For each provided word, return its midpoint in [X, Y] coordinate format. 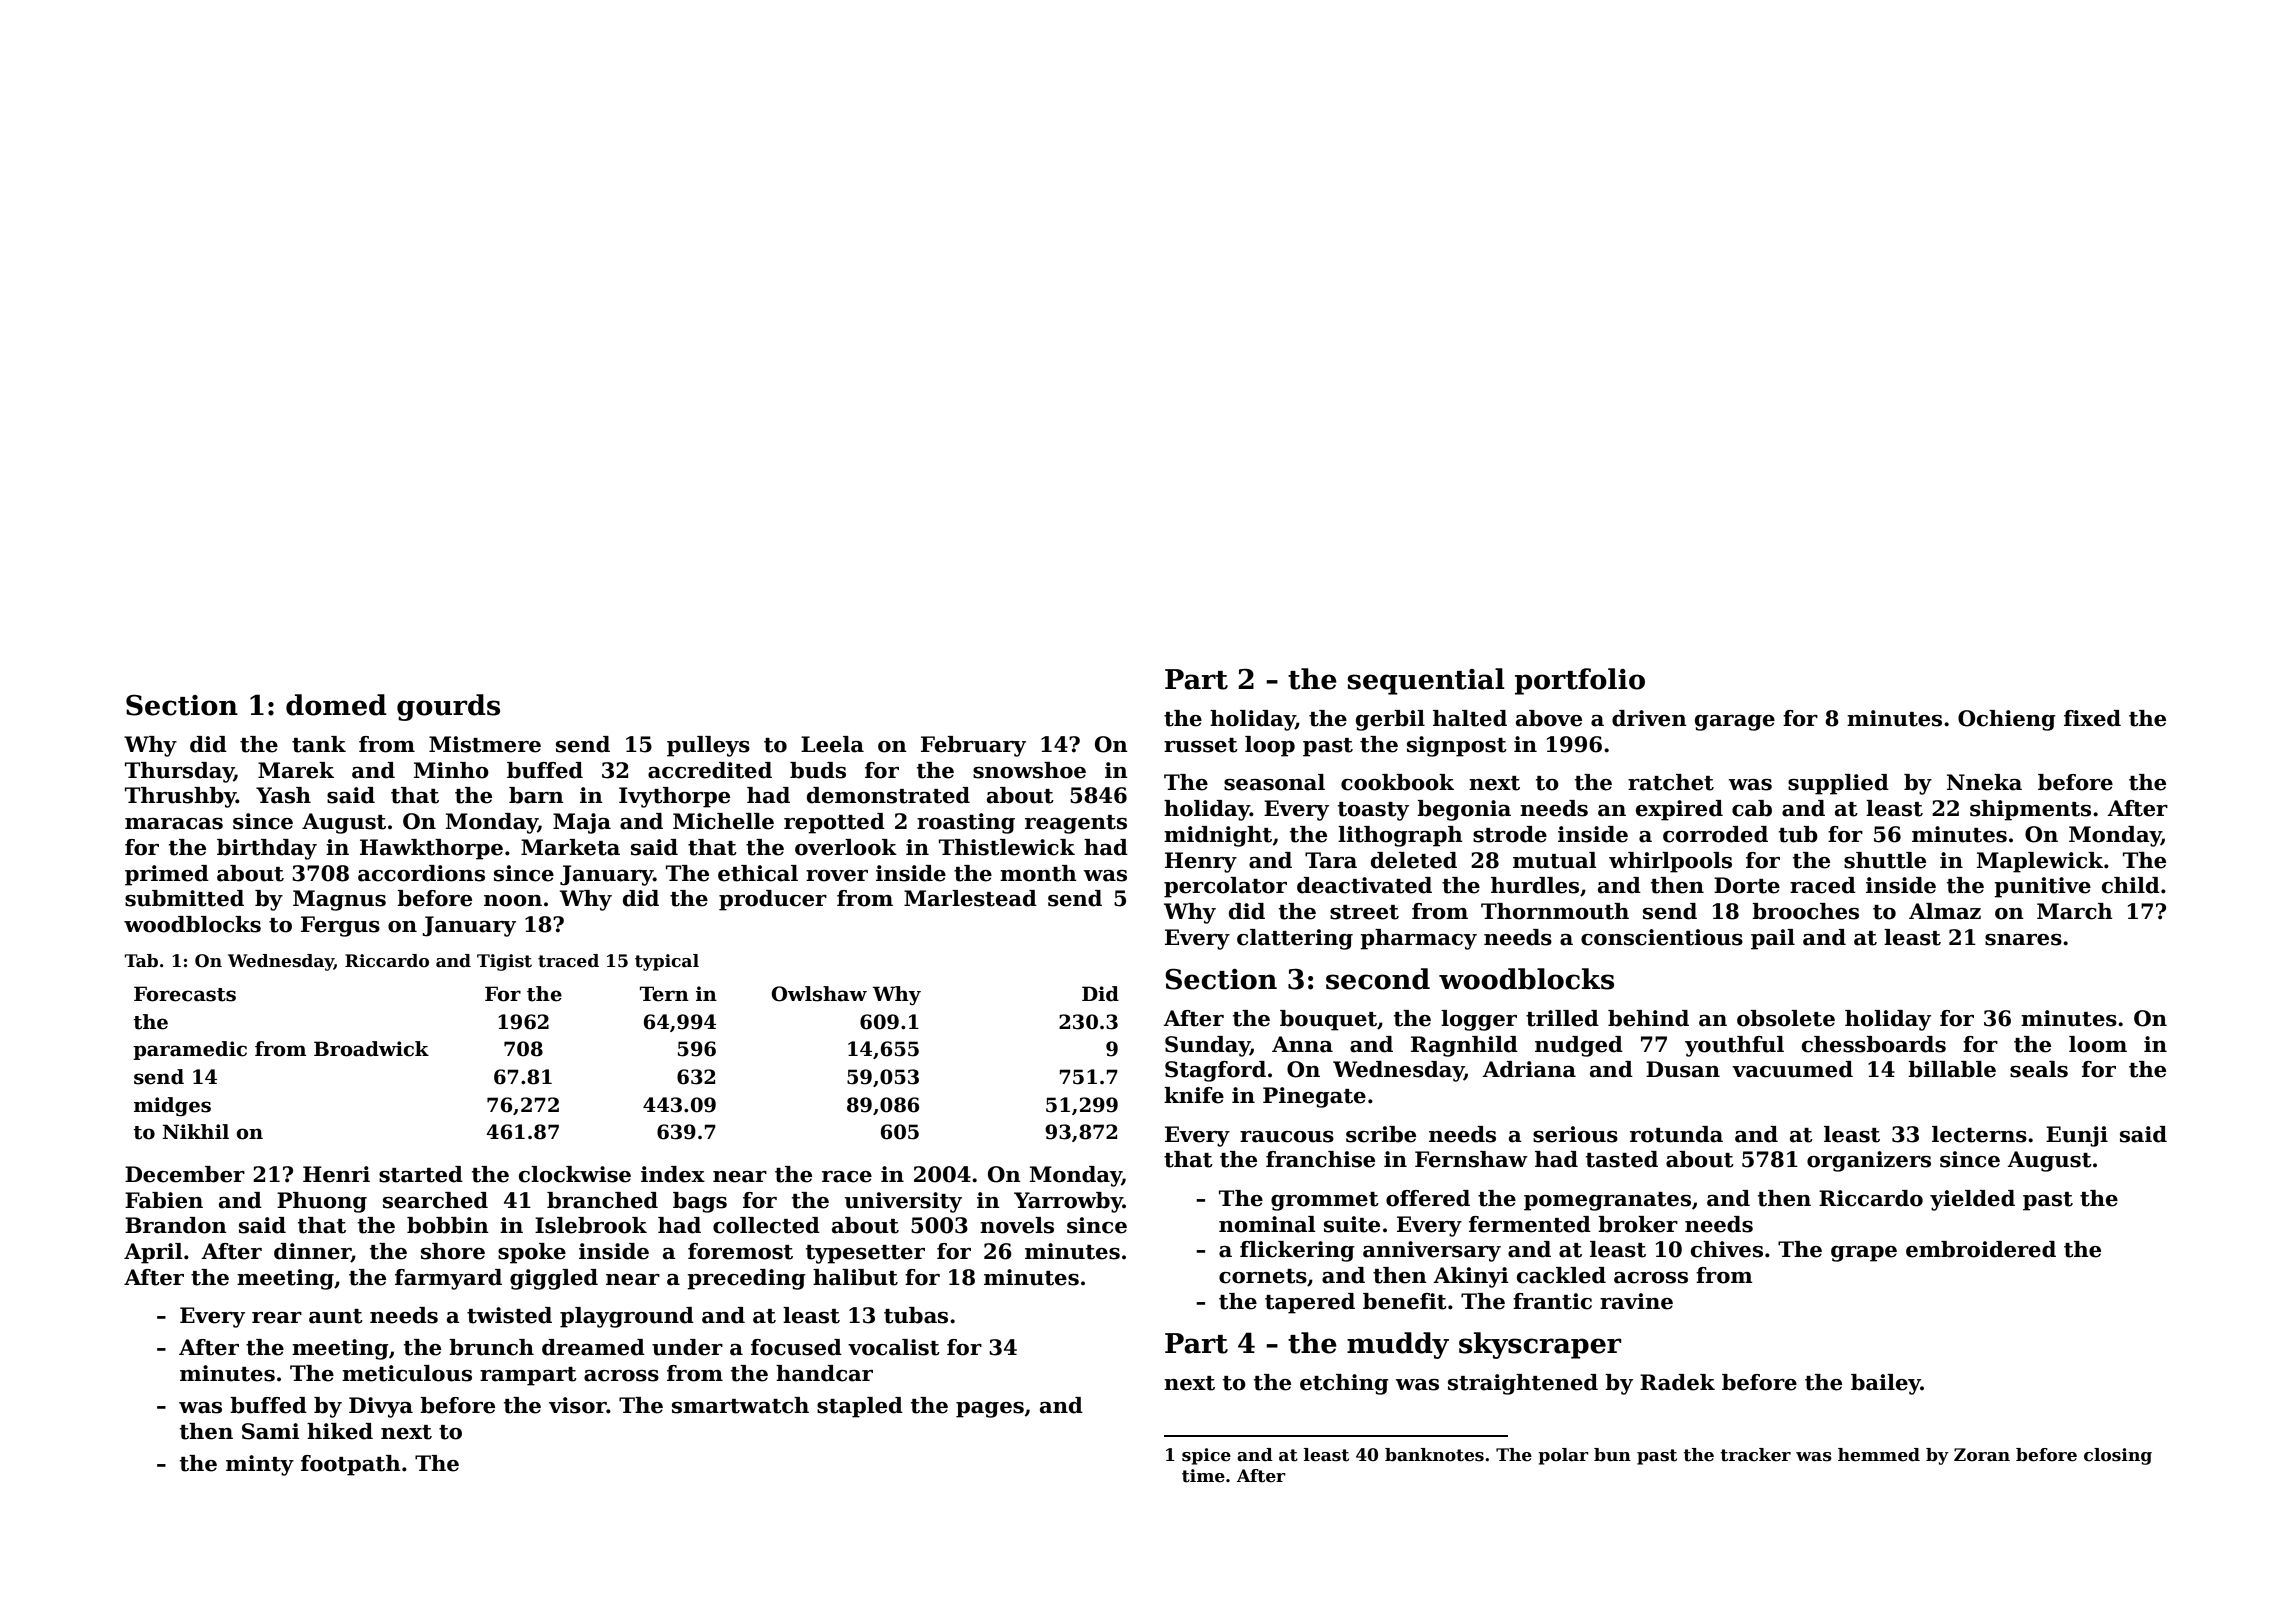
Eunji [2077, 1136]
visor [578, 1405]
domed [336, 705]
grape [1864, 1254]
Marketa [570, 847]
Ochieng [2007, 720]
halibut [855, 1277]
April [153, 1253]
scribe [1381, 1134]
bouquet [1328, 1020]
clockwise [575, 1174]
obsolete [1786, 1018]
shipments [2030, 810]
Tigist [504, 962]
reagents [1076, 824]
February [973, 746]
